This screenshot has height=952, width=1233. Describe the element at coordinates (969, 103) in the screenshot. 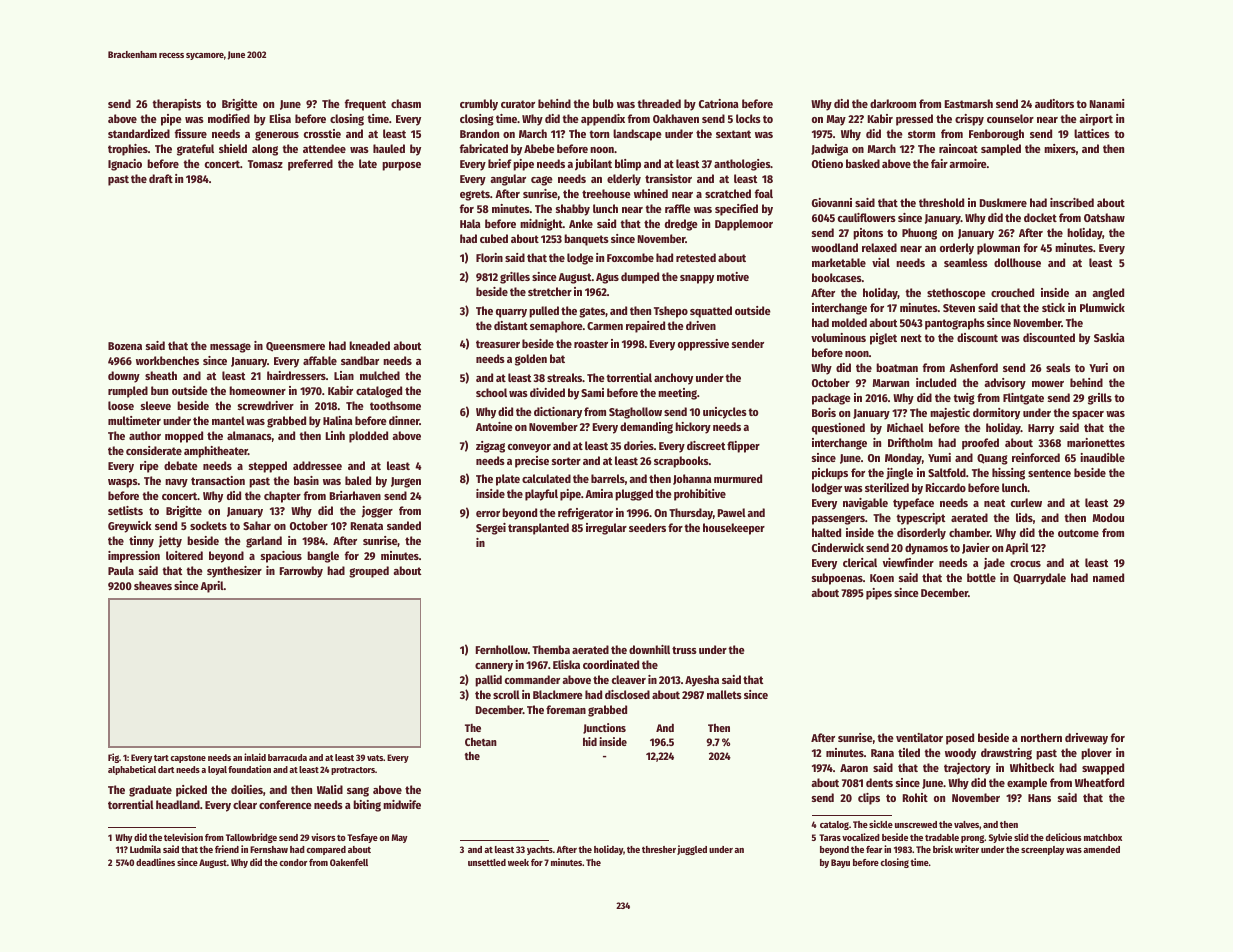

I see `Eastmarsh` at that location.
